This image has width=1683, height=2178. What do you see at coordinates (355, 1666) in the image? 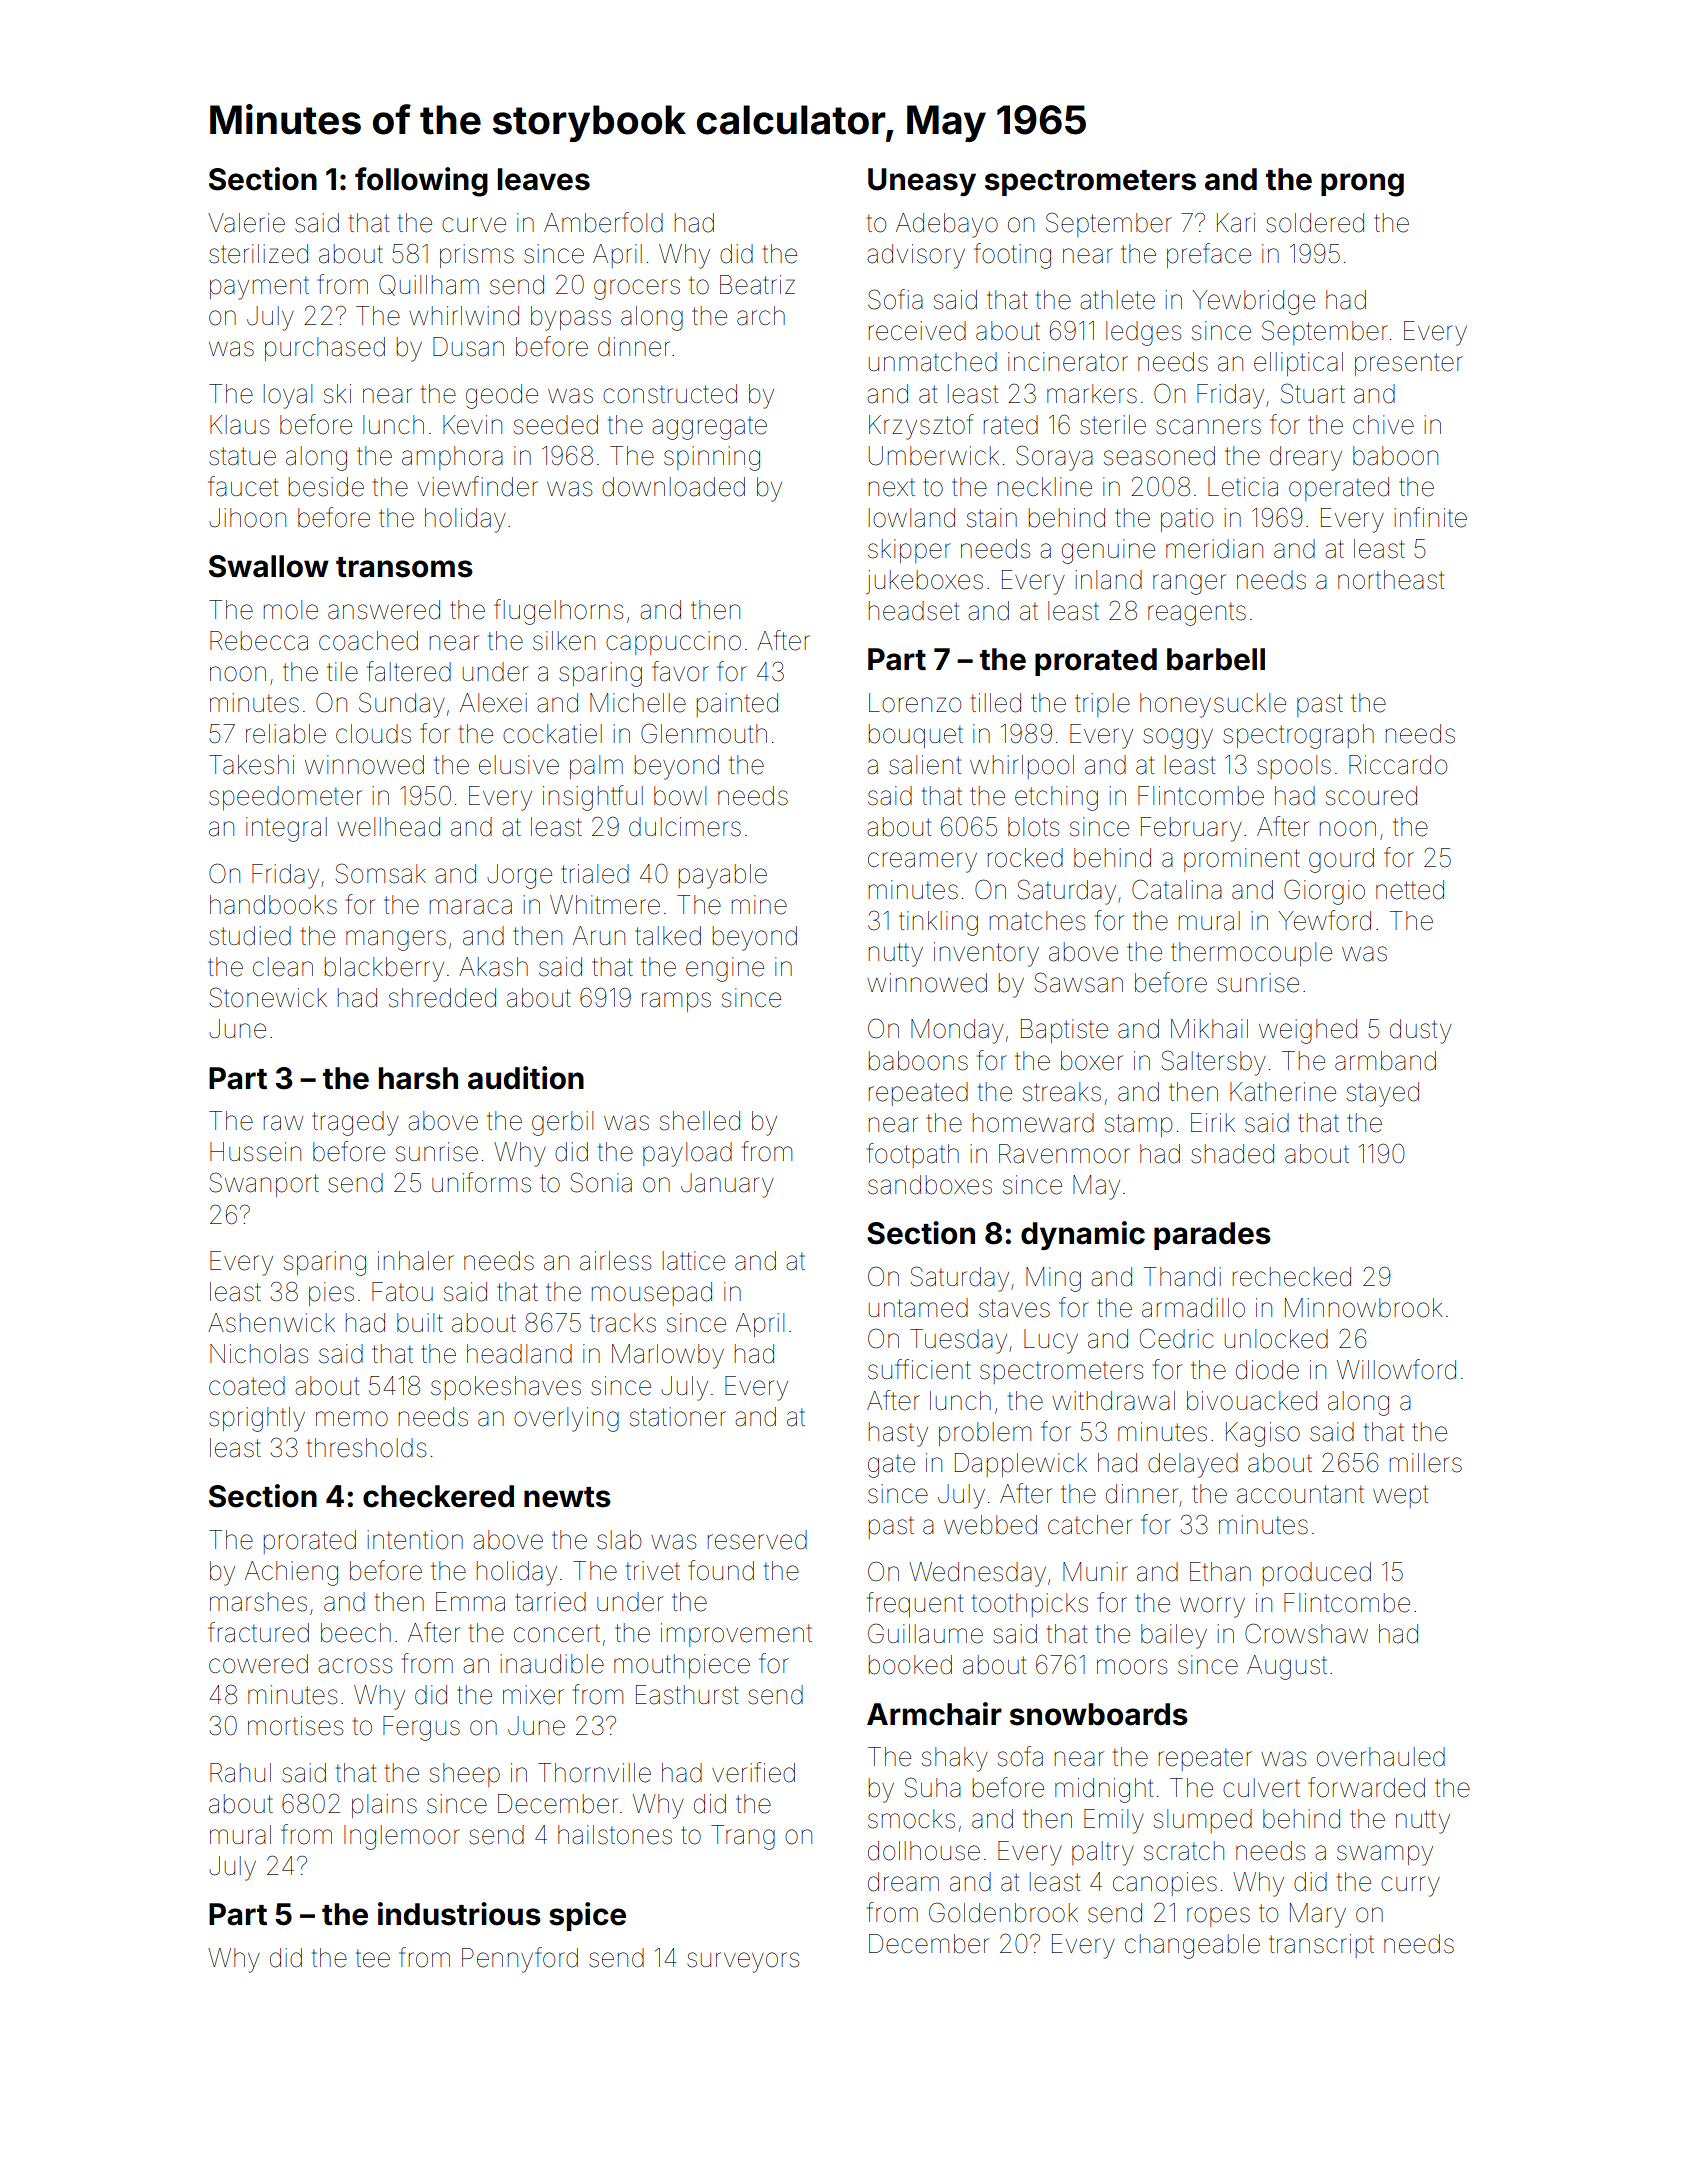
I see `across` at bounding box center [355, 1666].
